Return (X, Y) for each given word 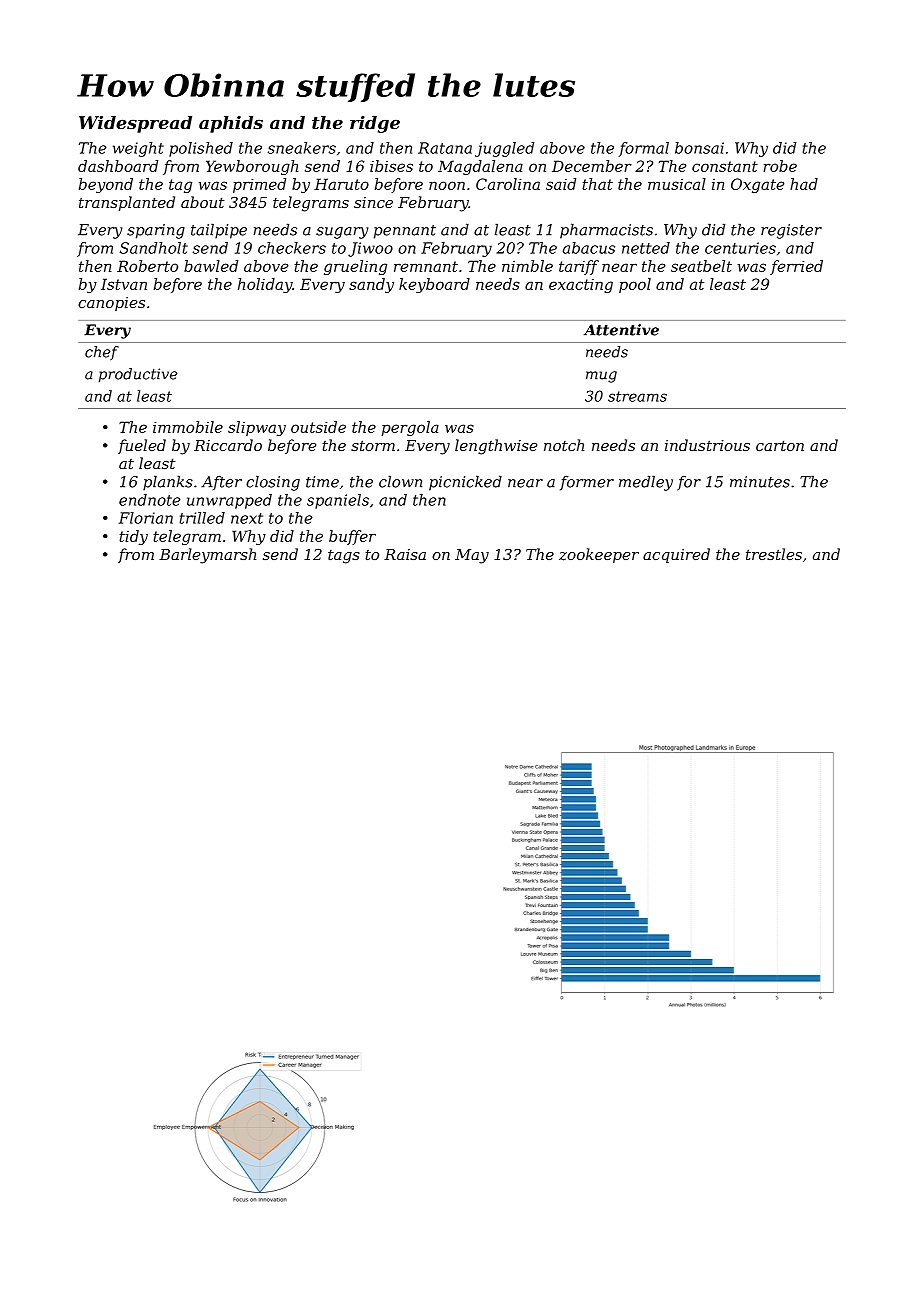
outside (318, 427)
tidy (133, 537)
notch (564, 445)
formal (644, 149)
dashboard (118, 166)
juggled (504, 149)
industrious (707, 445)
